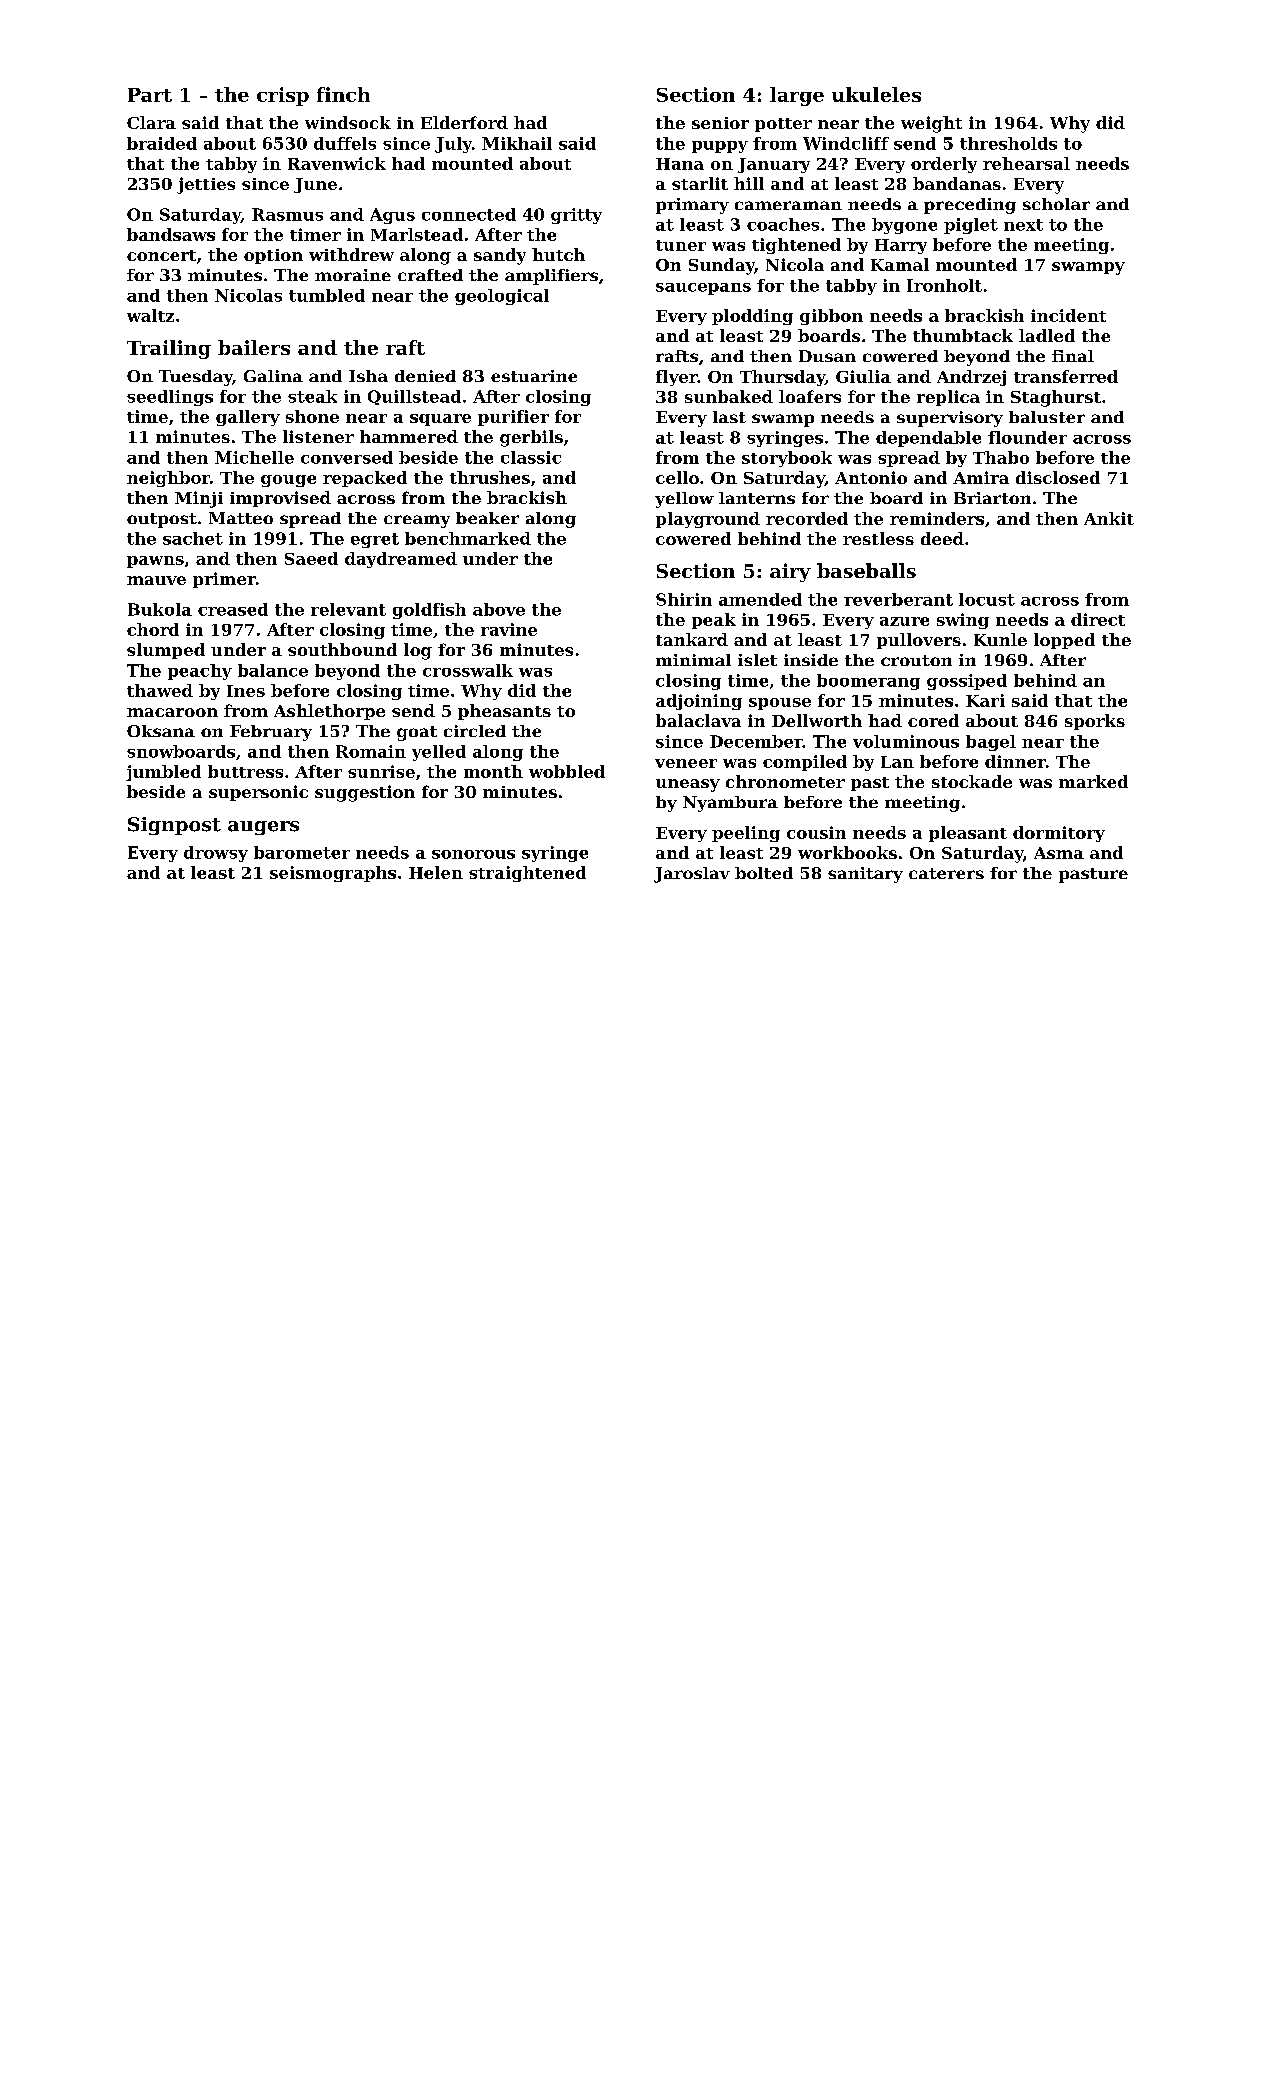 This page has height=2078, width=1262. I want to click on ukuleles, so click(876, 94).
